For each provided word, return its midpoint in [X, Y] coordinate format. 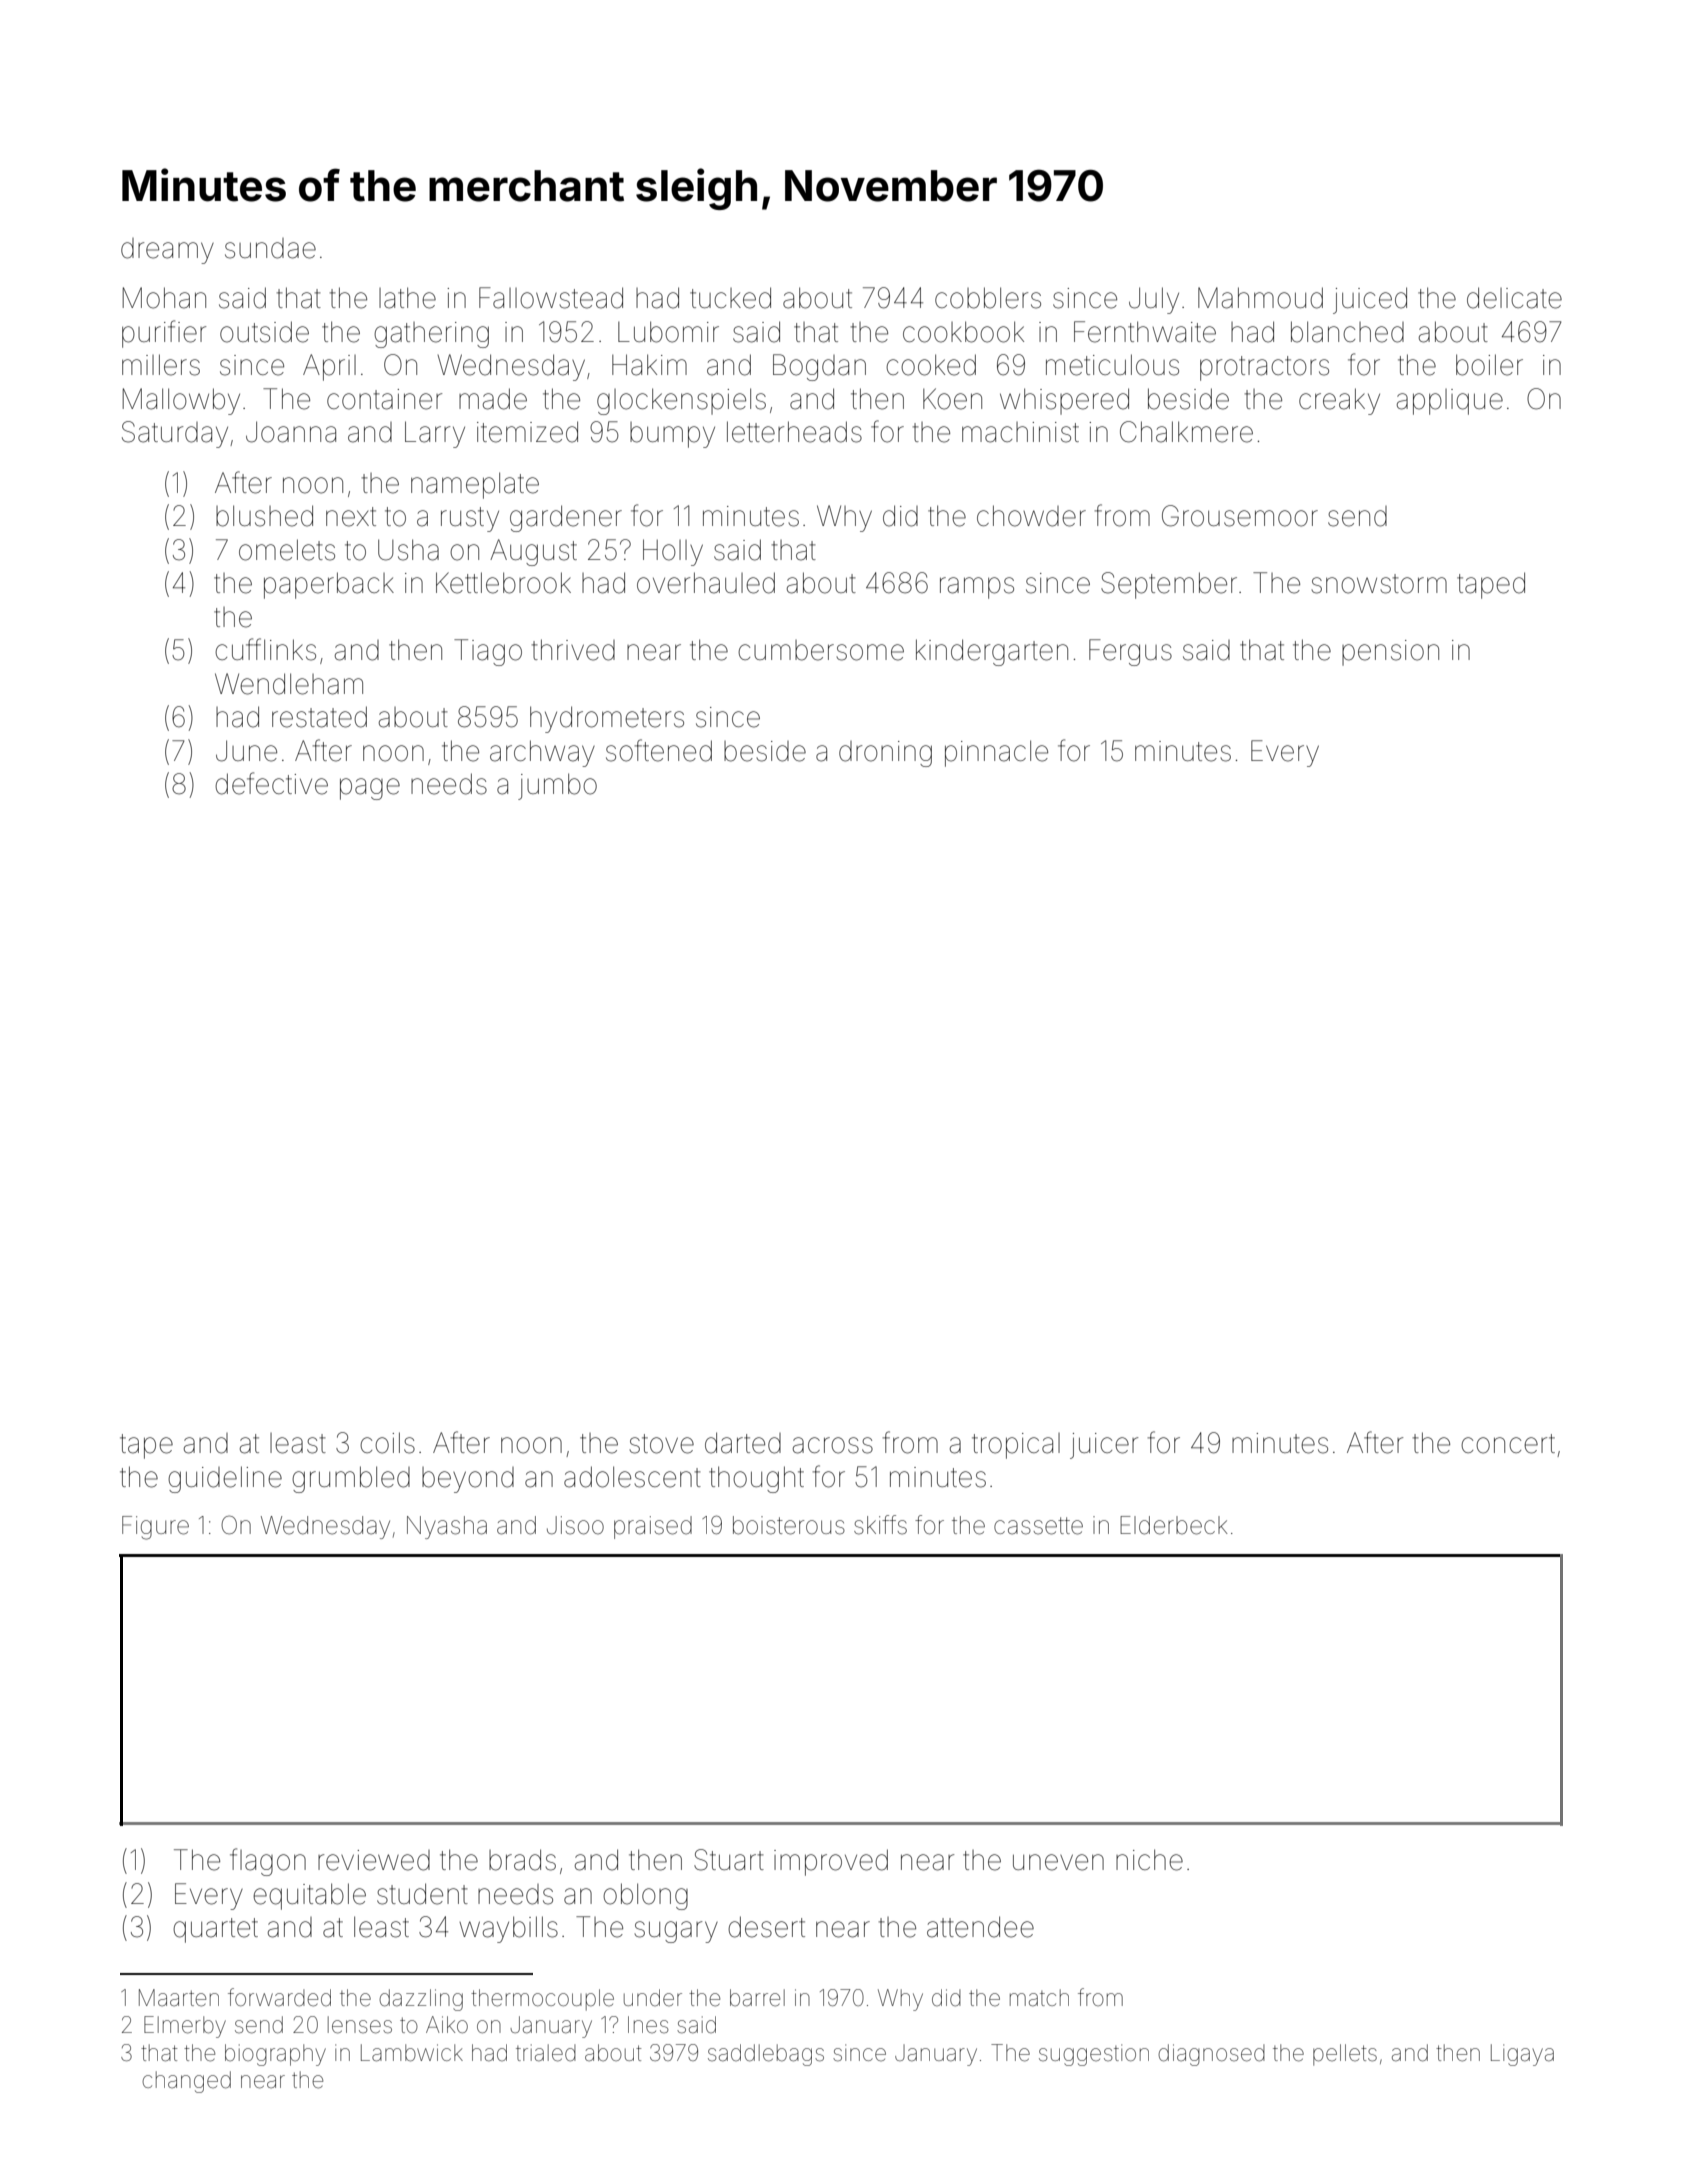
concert [1508, 1444]
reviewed [374, 1860]
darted [743, 1443]
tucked [730, 298]
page [370, 789]
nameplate [475, 485]
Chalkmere [1186, 432]
